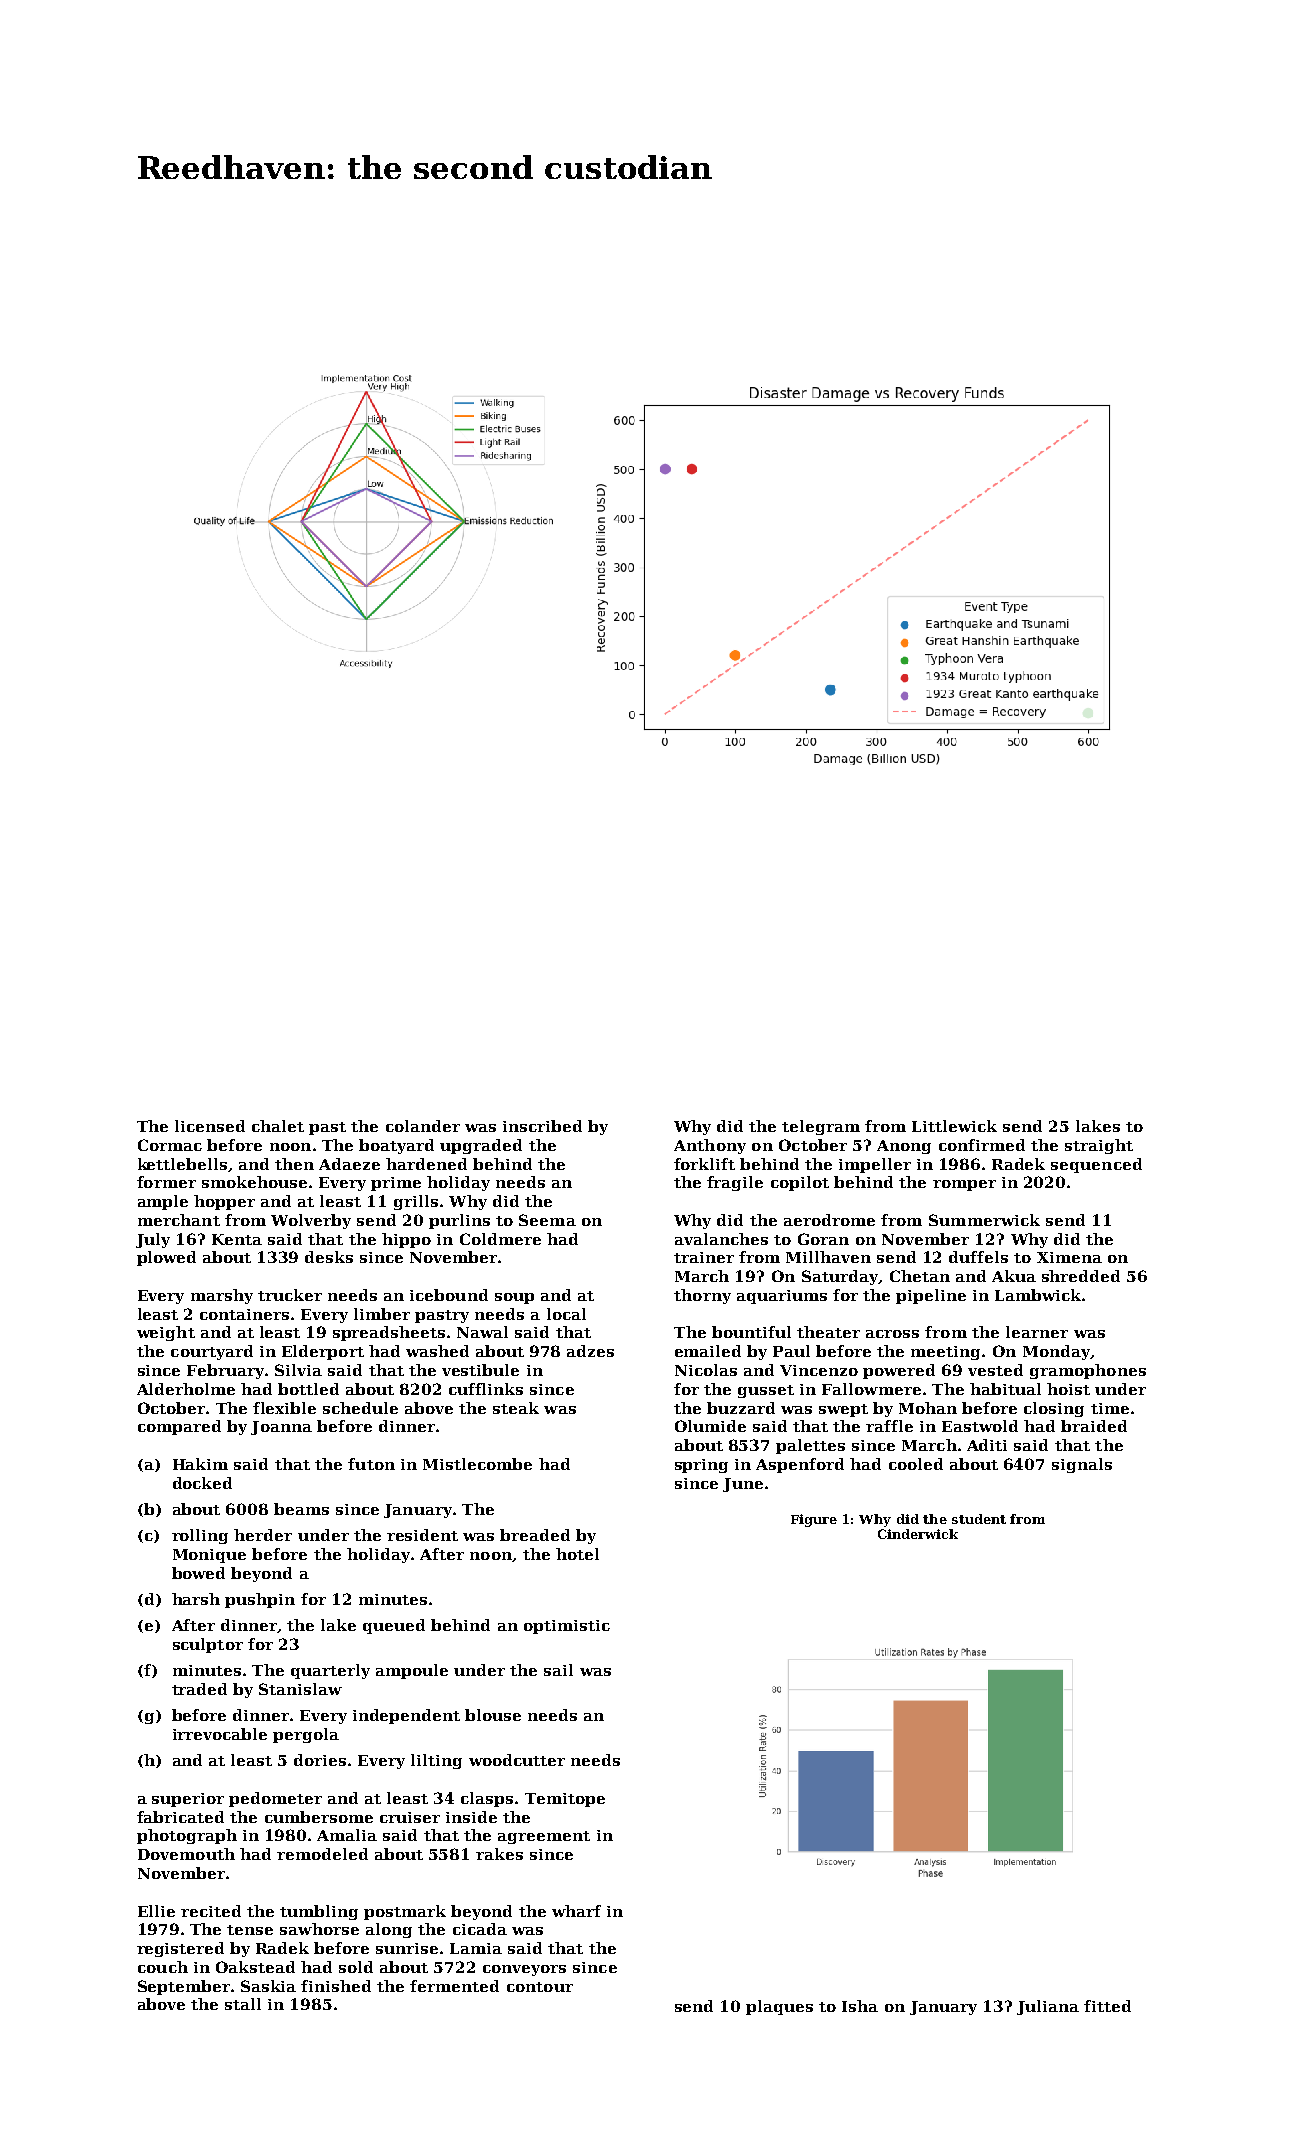 The width and height of the screenshot is (1298, 2139). Describe the element at coordinates (517, 1760) in the screenshot. I see `woodcutter` at that location.
